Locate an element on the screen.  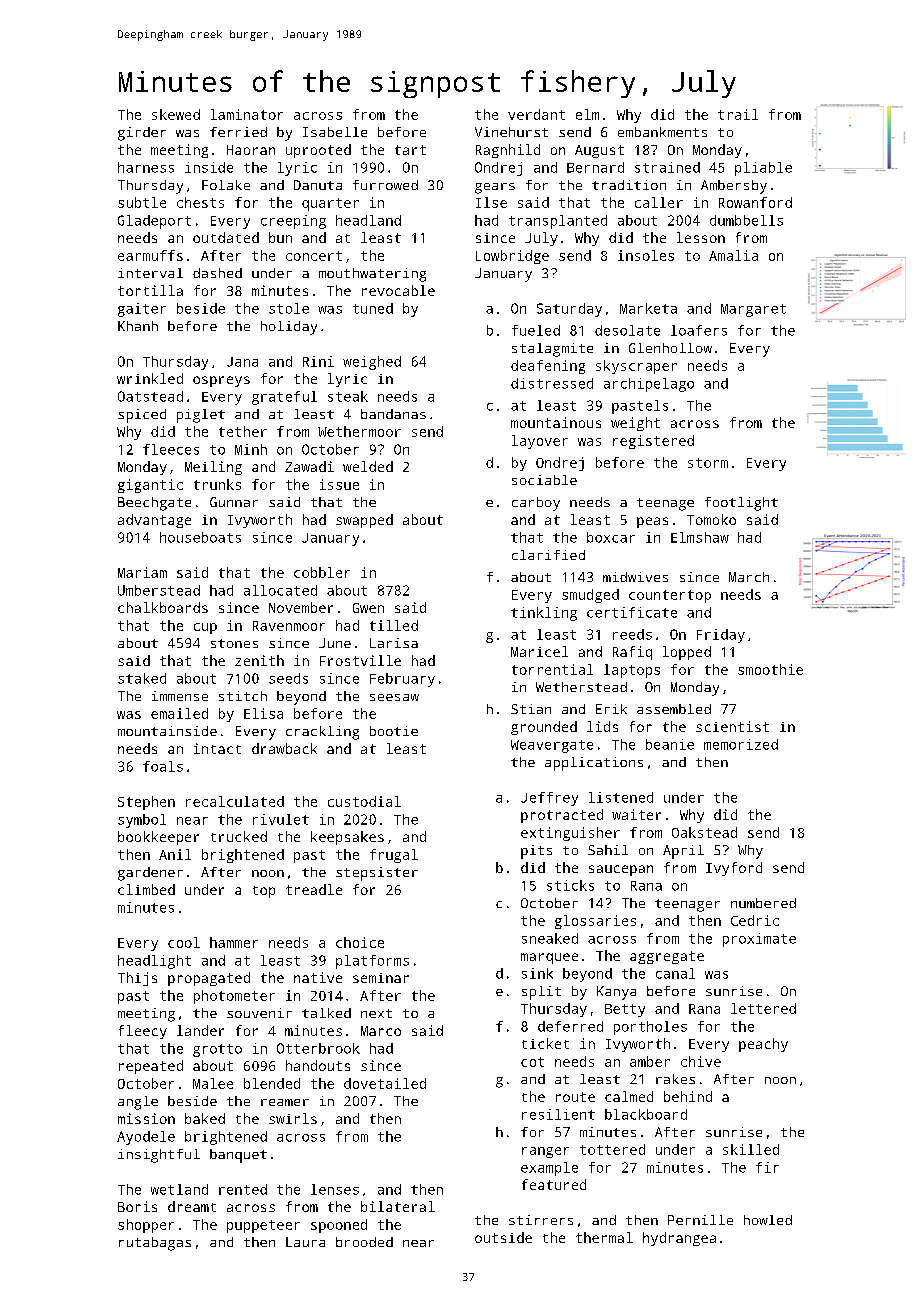
native is located at coordinates (318, 977).
